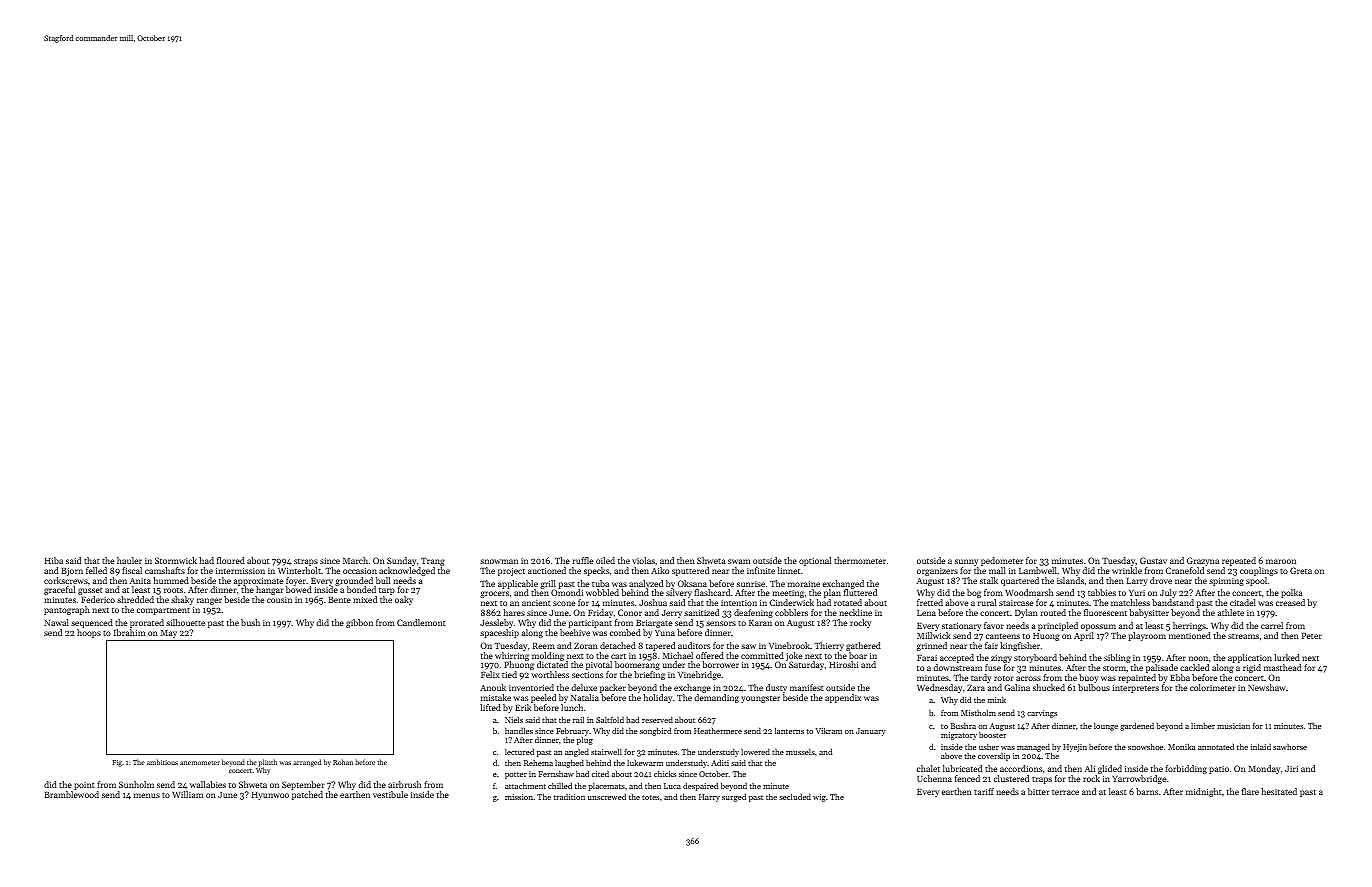 This screenshot has width=1372, height=887. I want to click on point, so click(84, 786).
